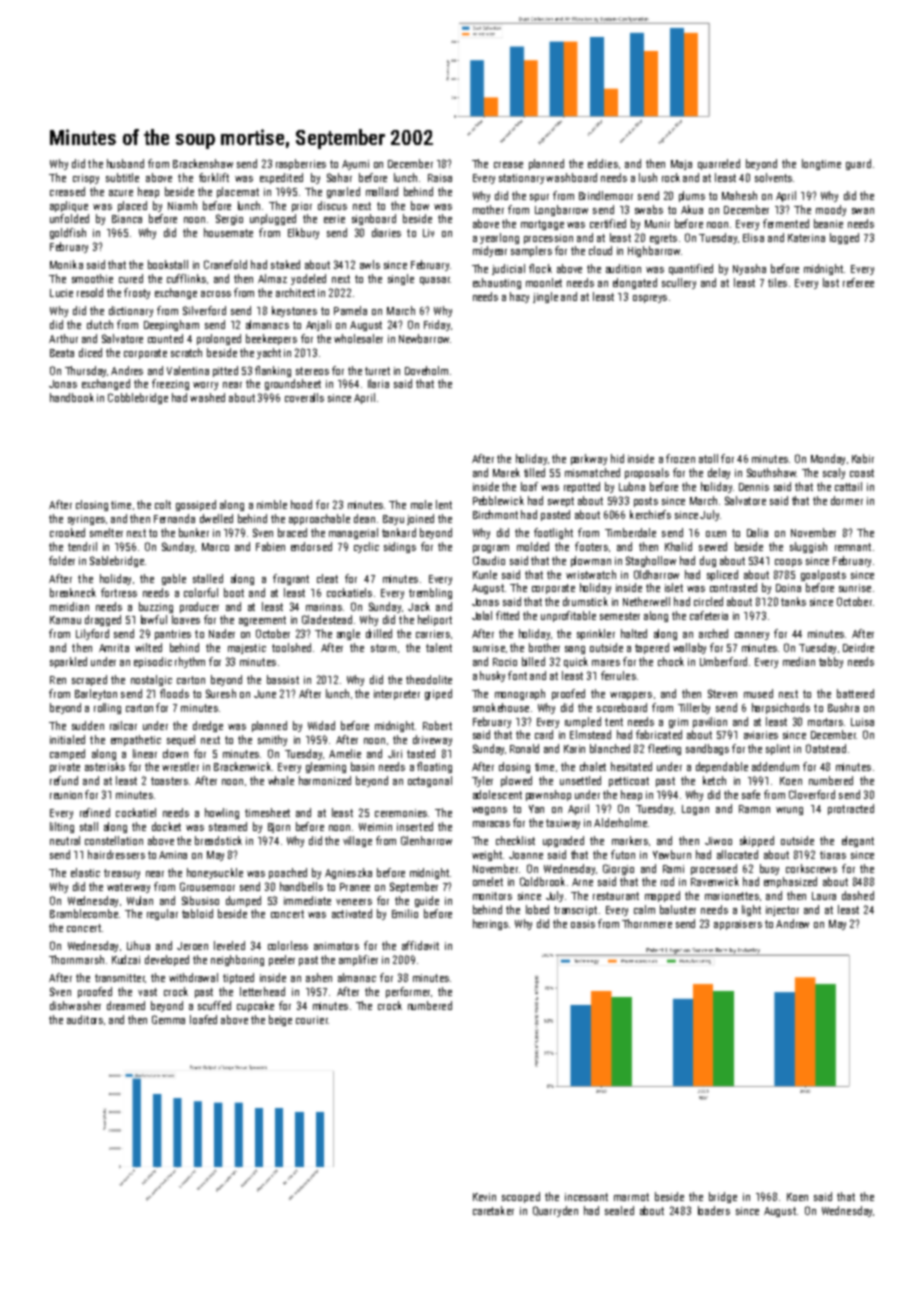 The image size is (924, 1308). I want to click on grim, so click(678, 723).
